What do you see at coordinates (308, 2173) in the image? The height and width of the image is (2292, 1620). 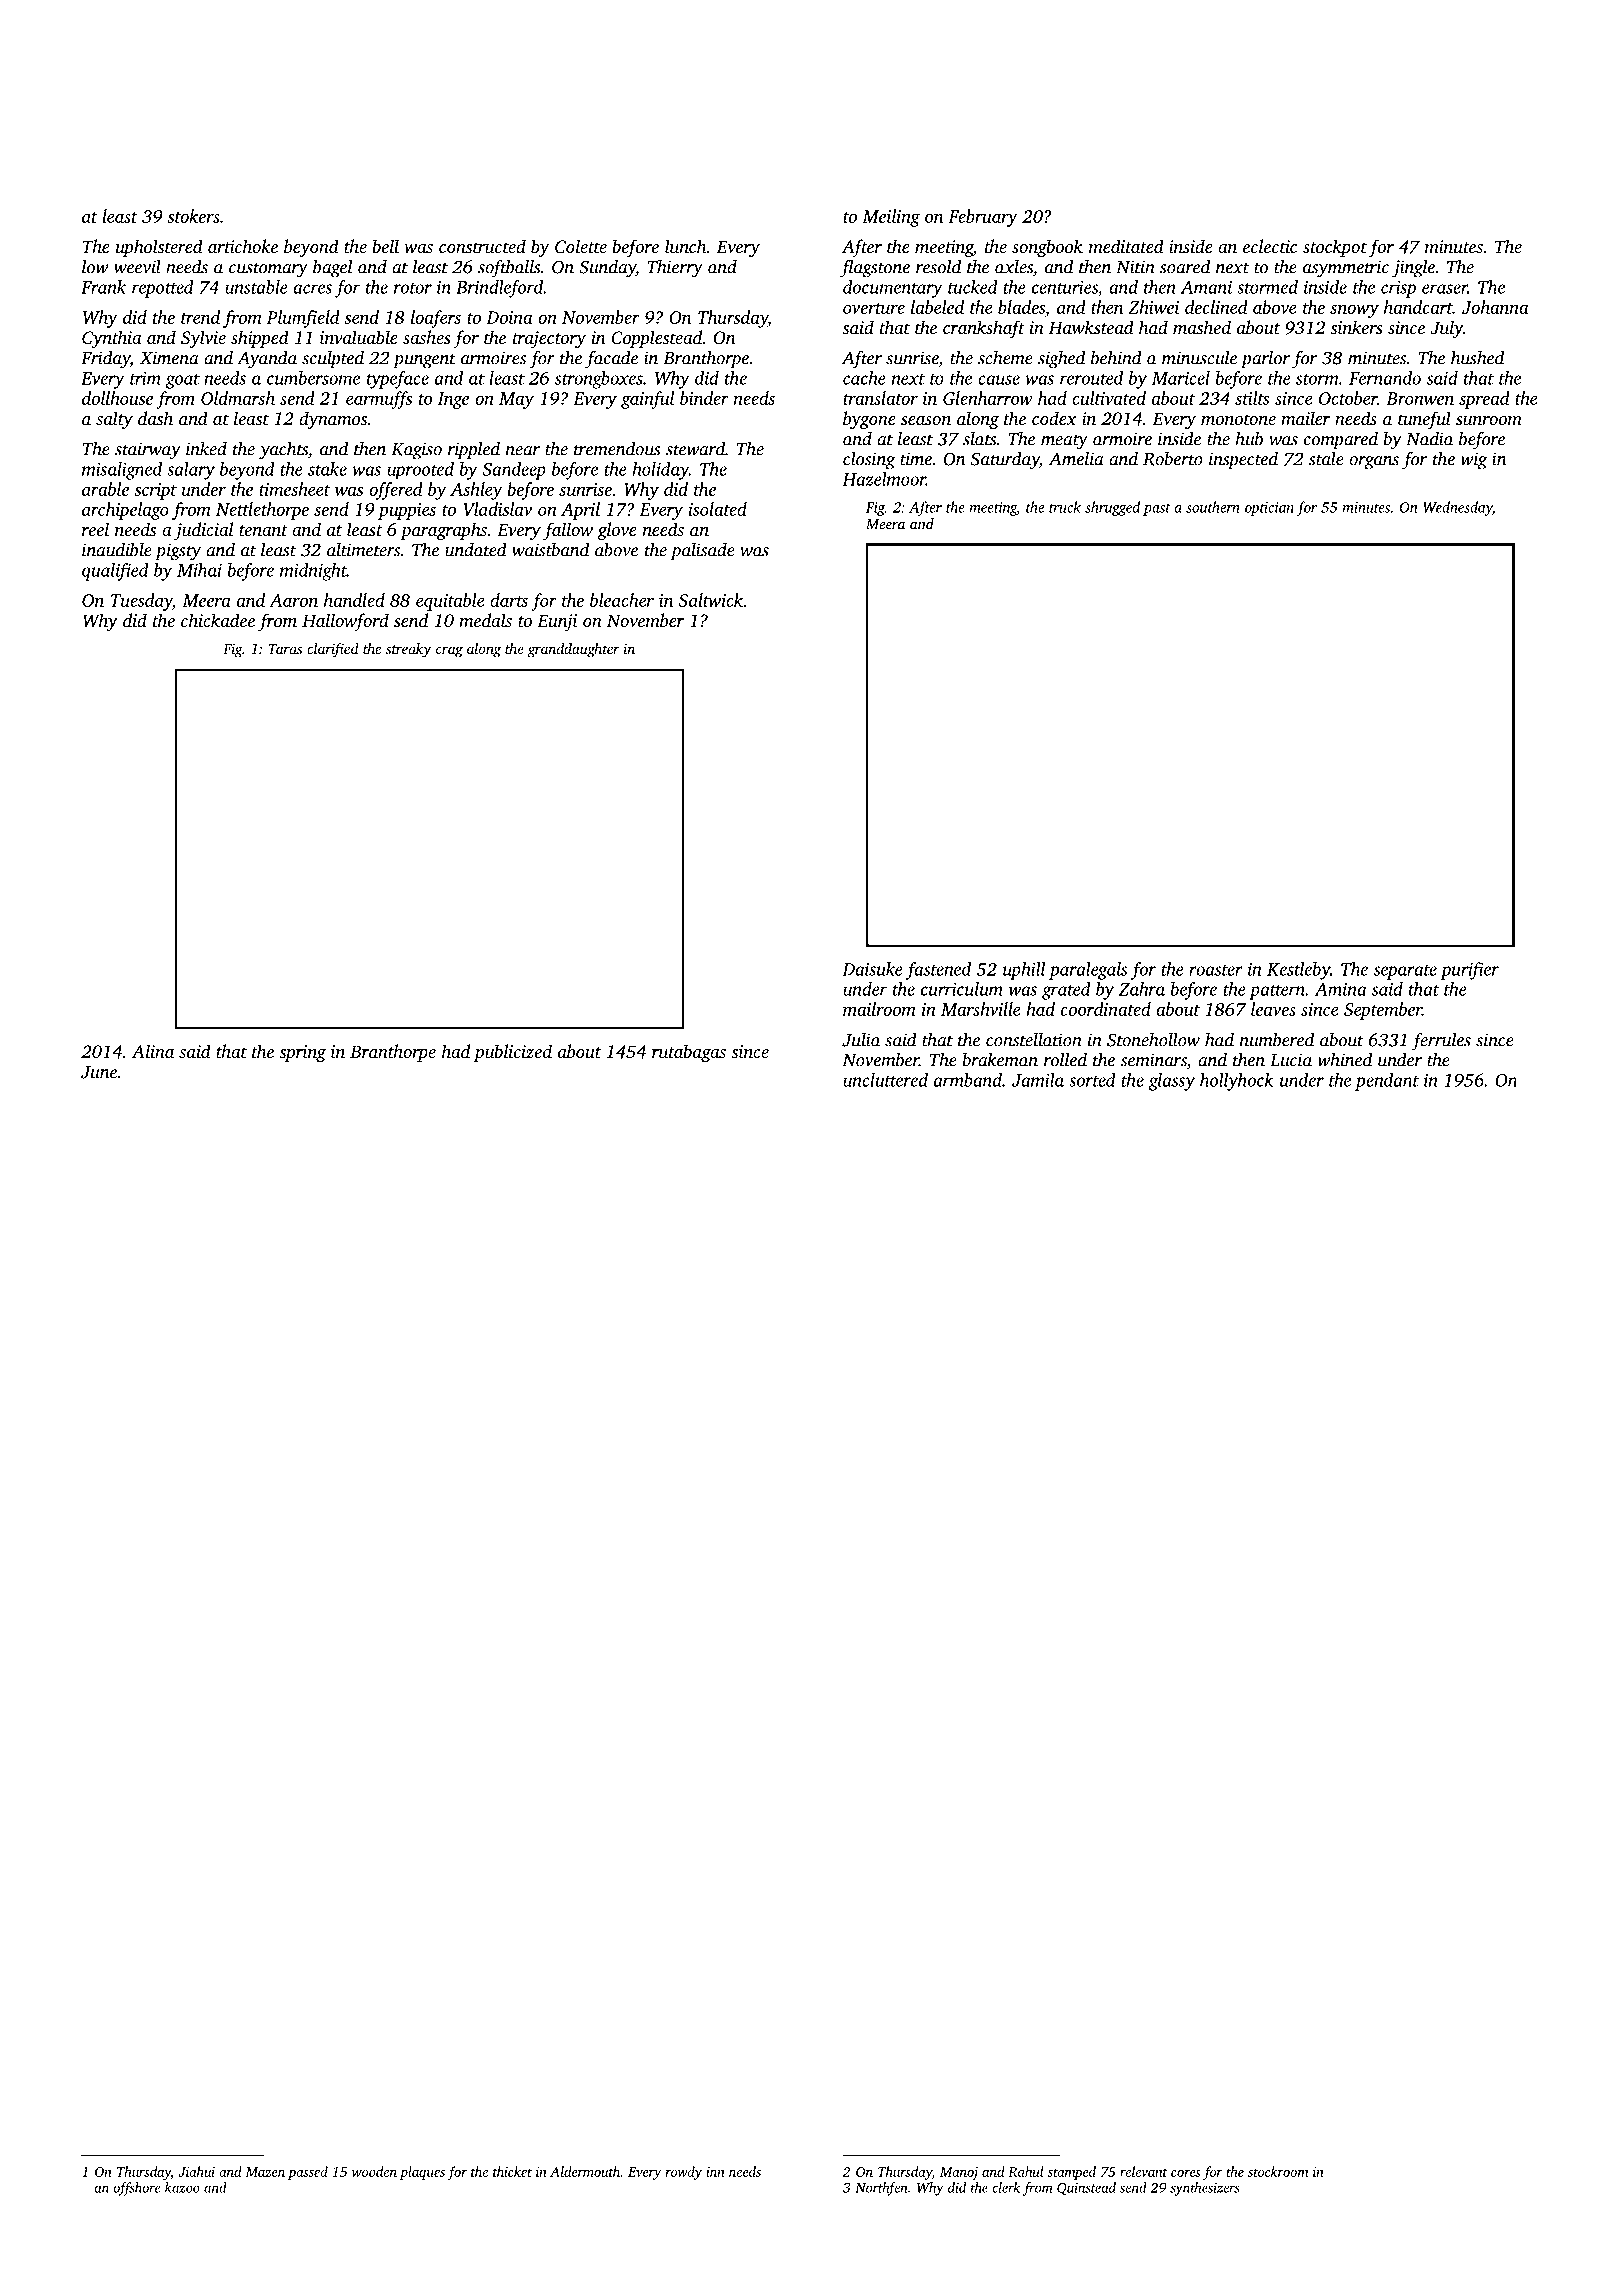 I see `passed` at bounding box center [308, 2173].
